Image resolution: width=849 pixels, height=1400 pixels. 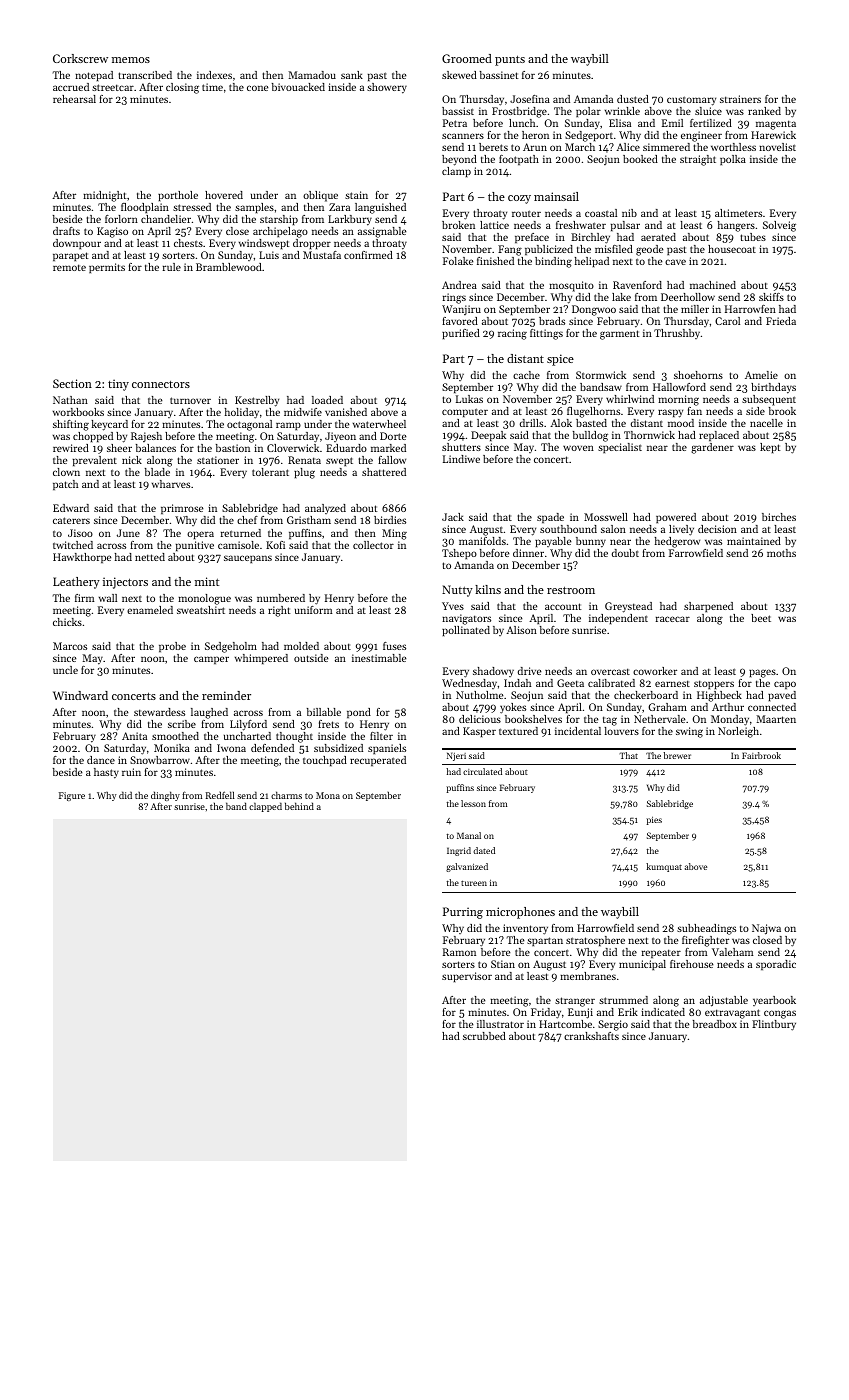 What do you see at coordinates (467, 977) in the screenshot?
I see `supervisor` at bounding box center [467, 977].
